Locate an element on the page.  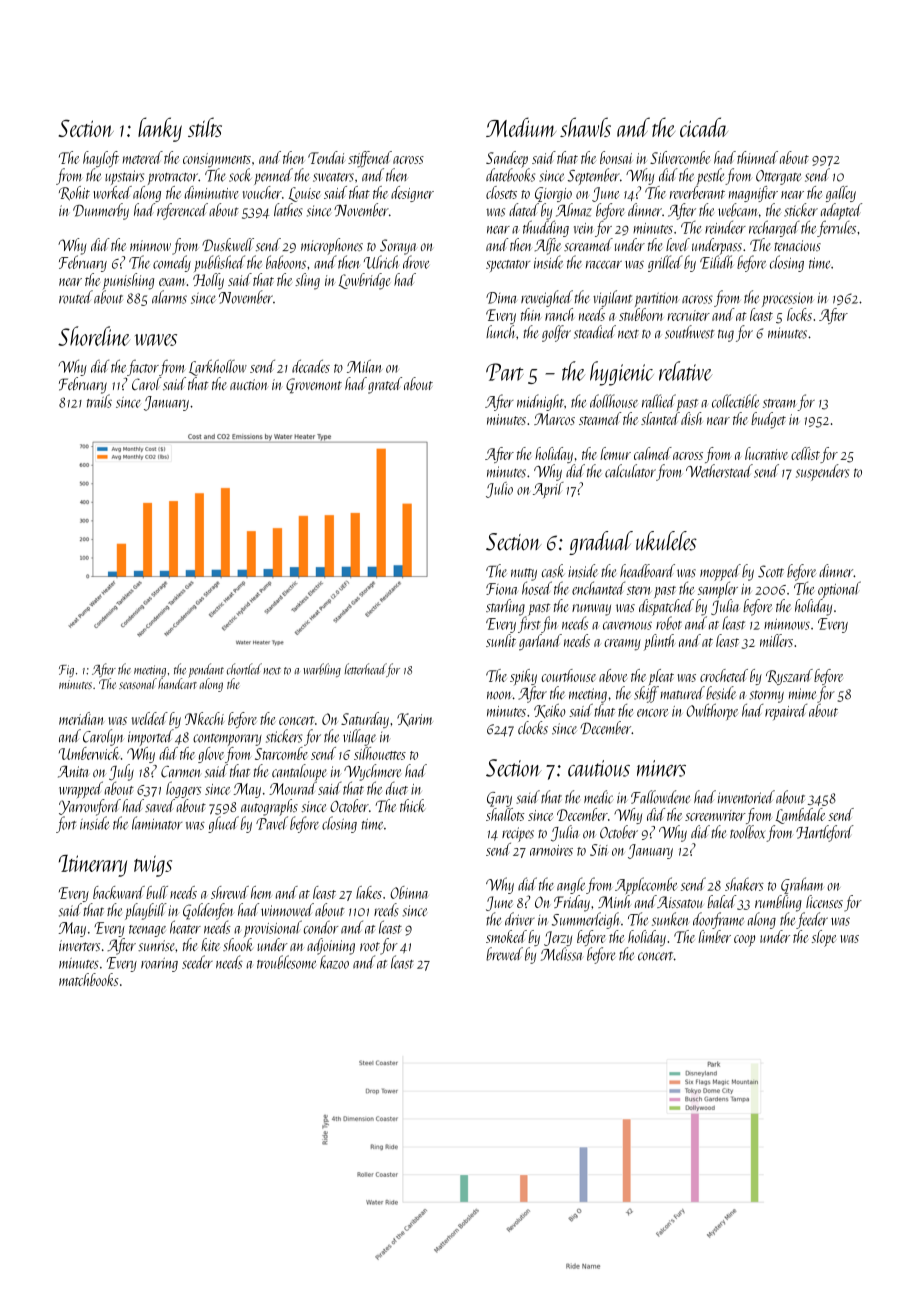
matchbooks is located at coordinates (89, 979).
